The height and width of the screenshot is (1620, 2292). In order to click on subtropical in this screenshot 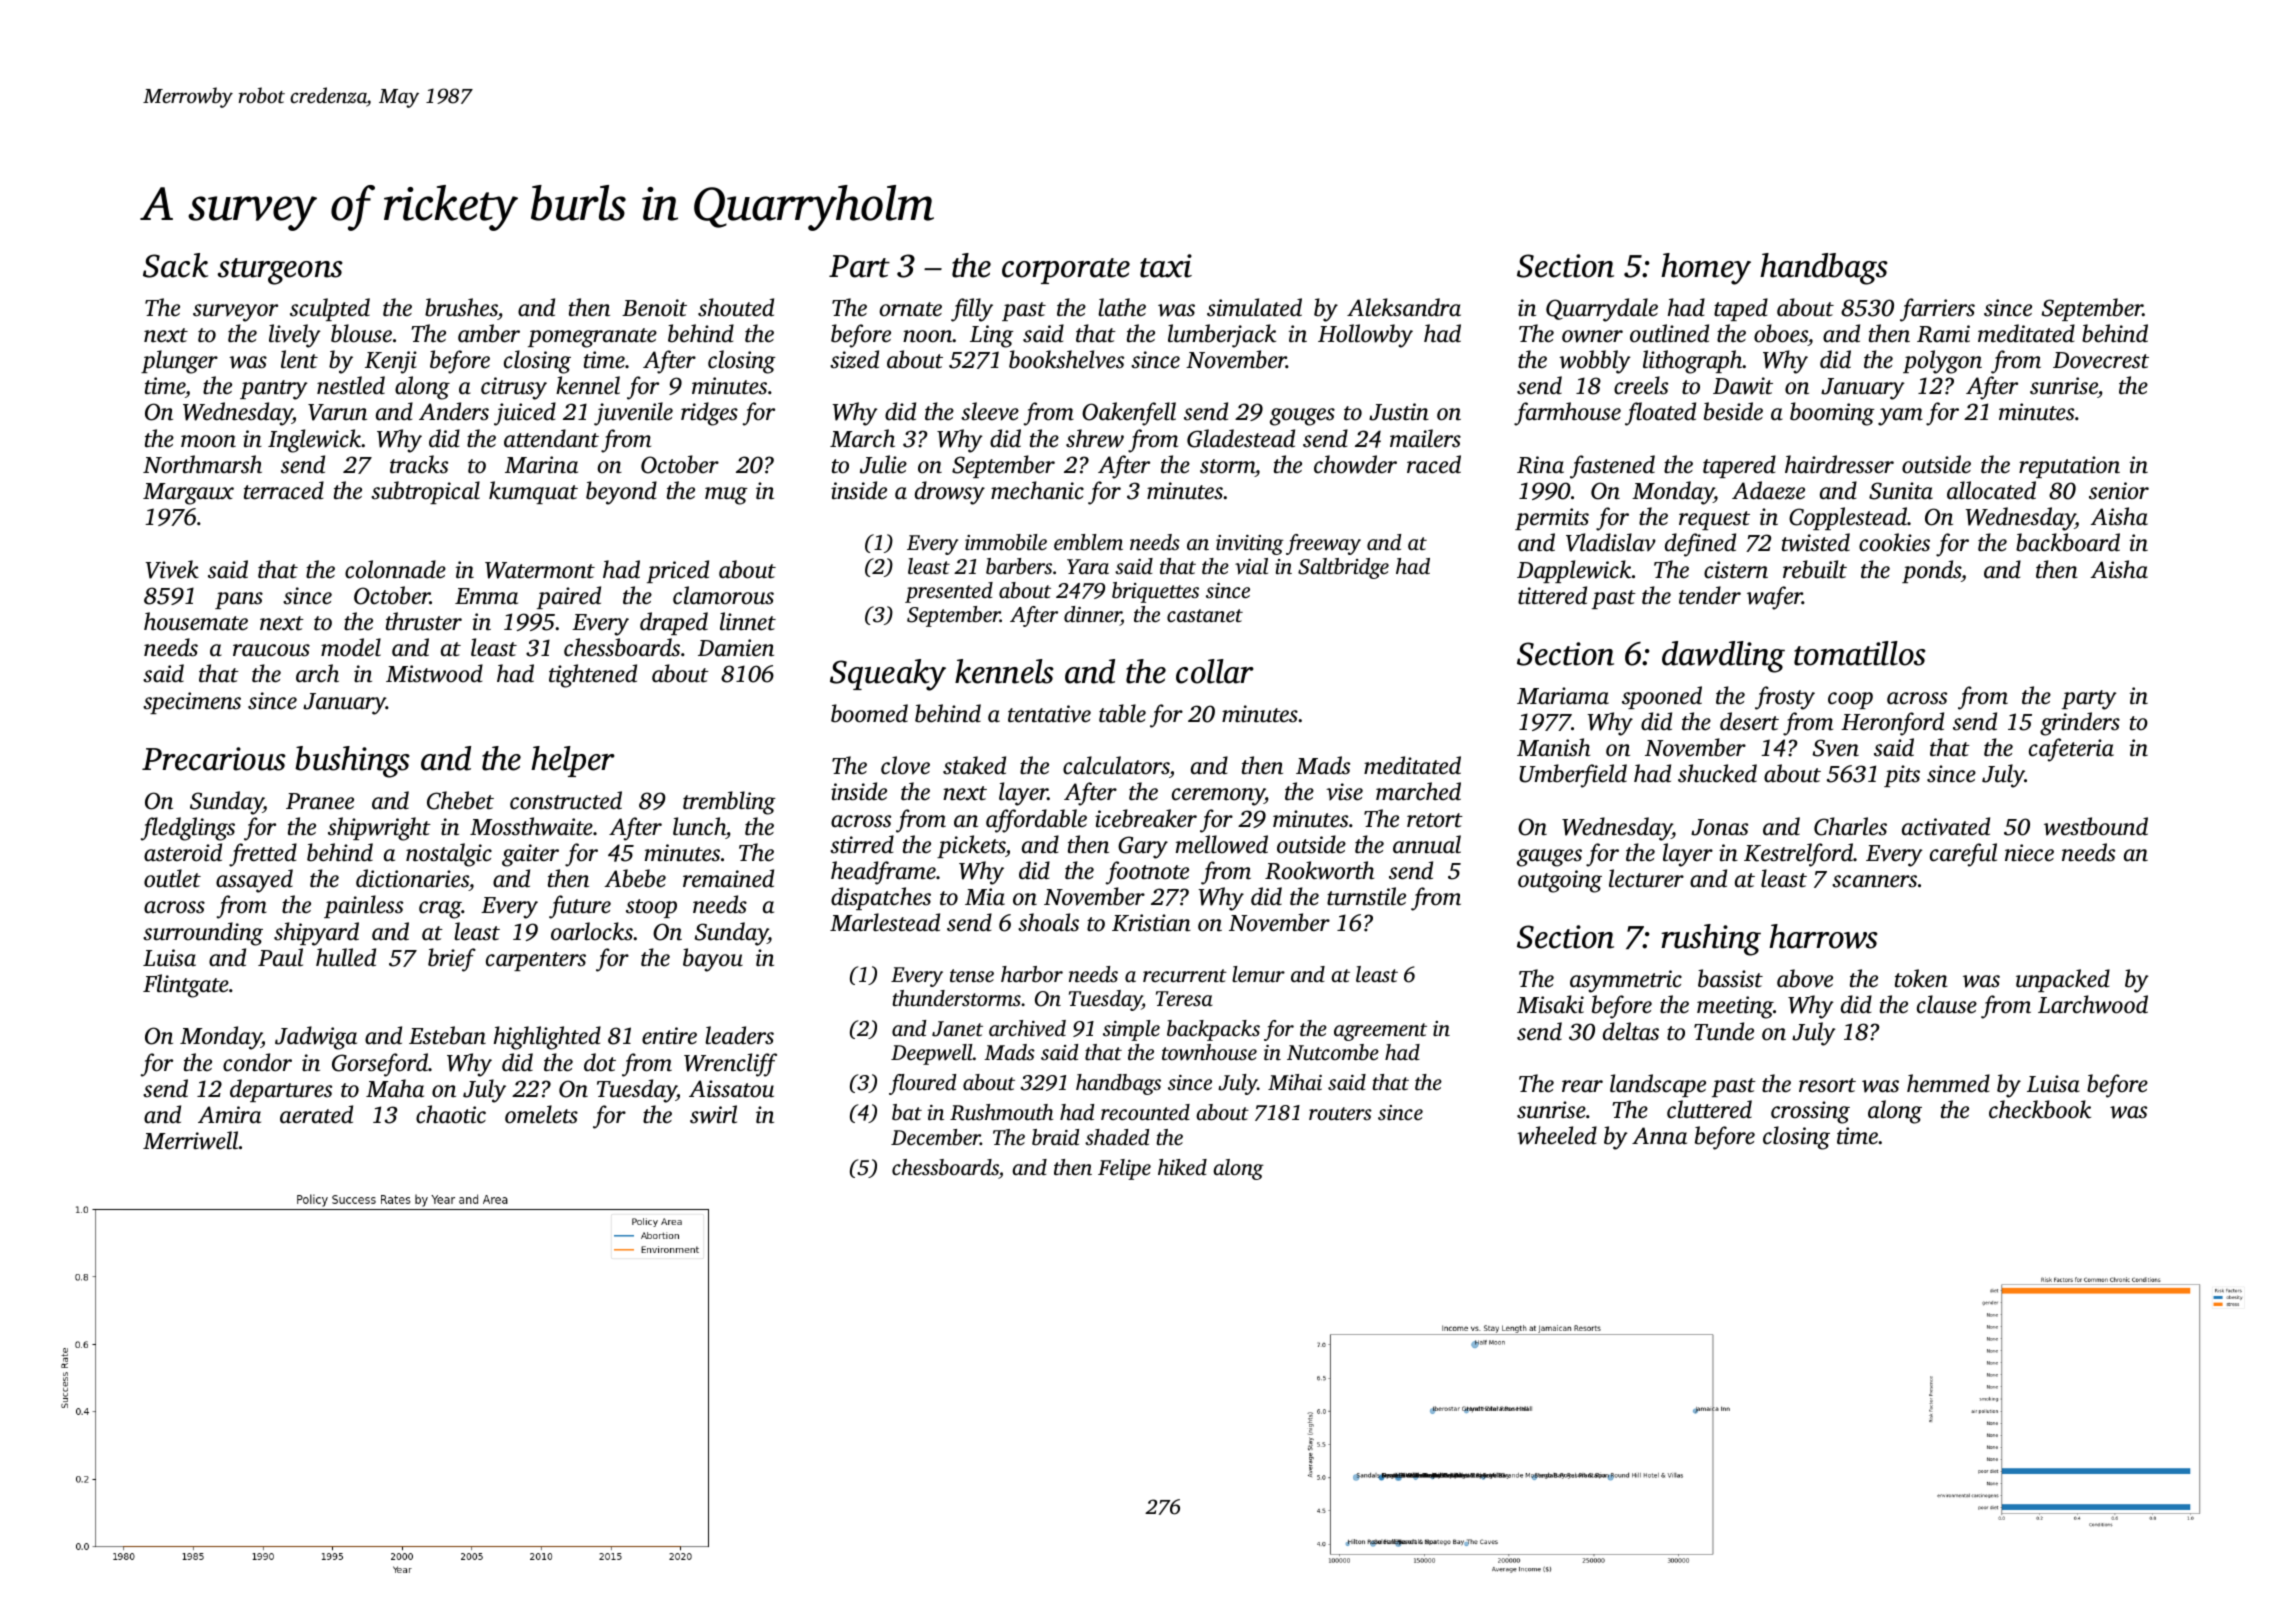, I will do `click(425, 492)`.
